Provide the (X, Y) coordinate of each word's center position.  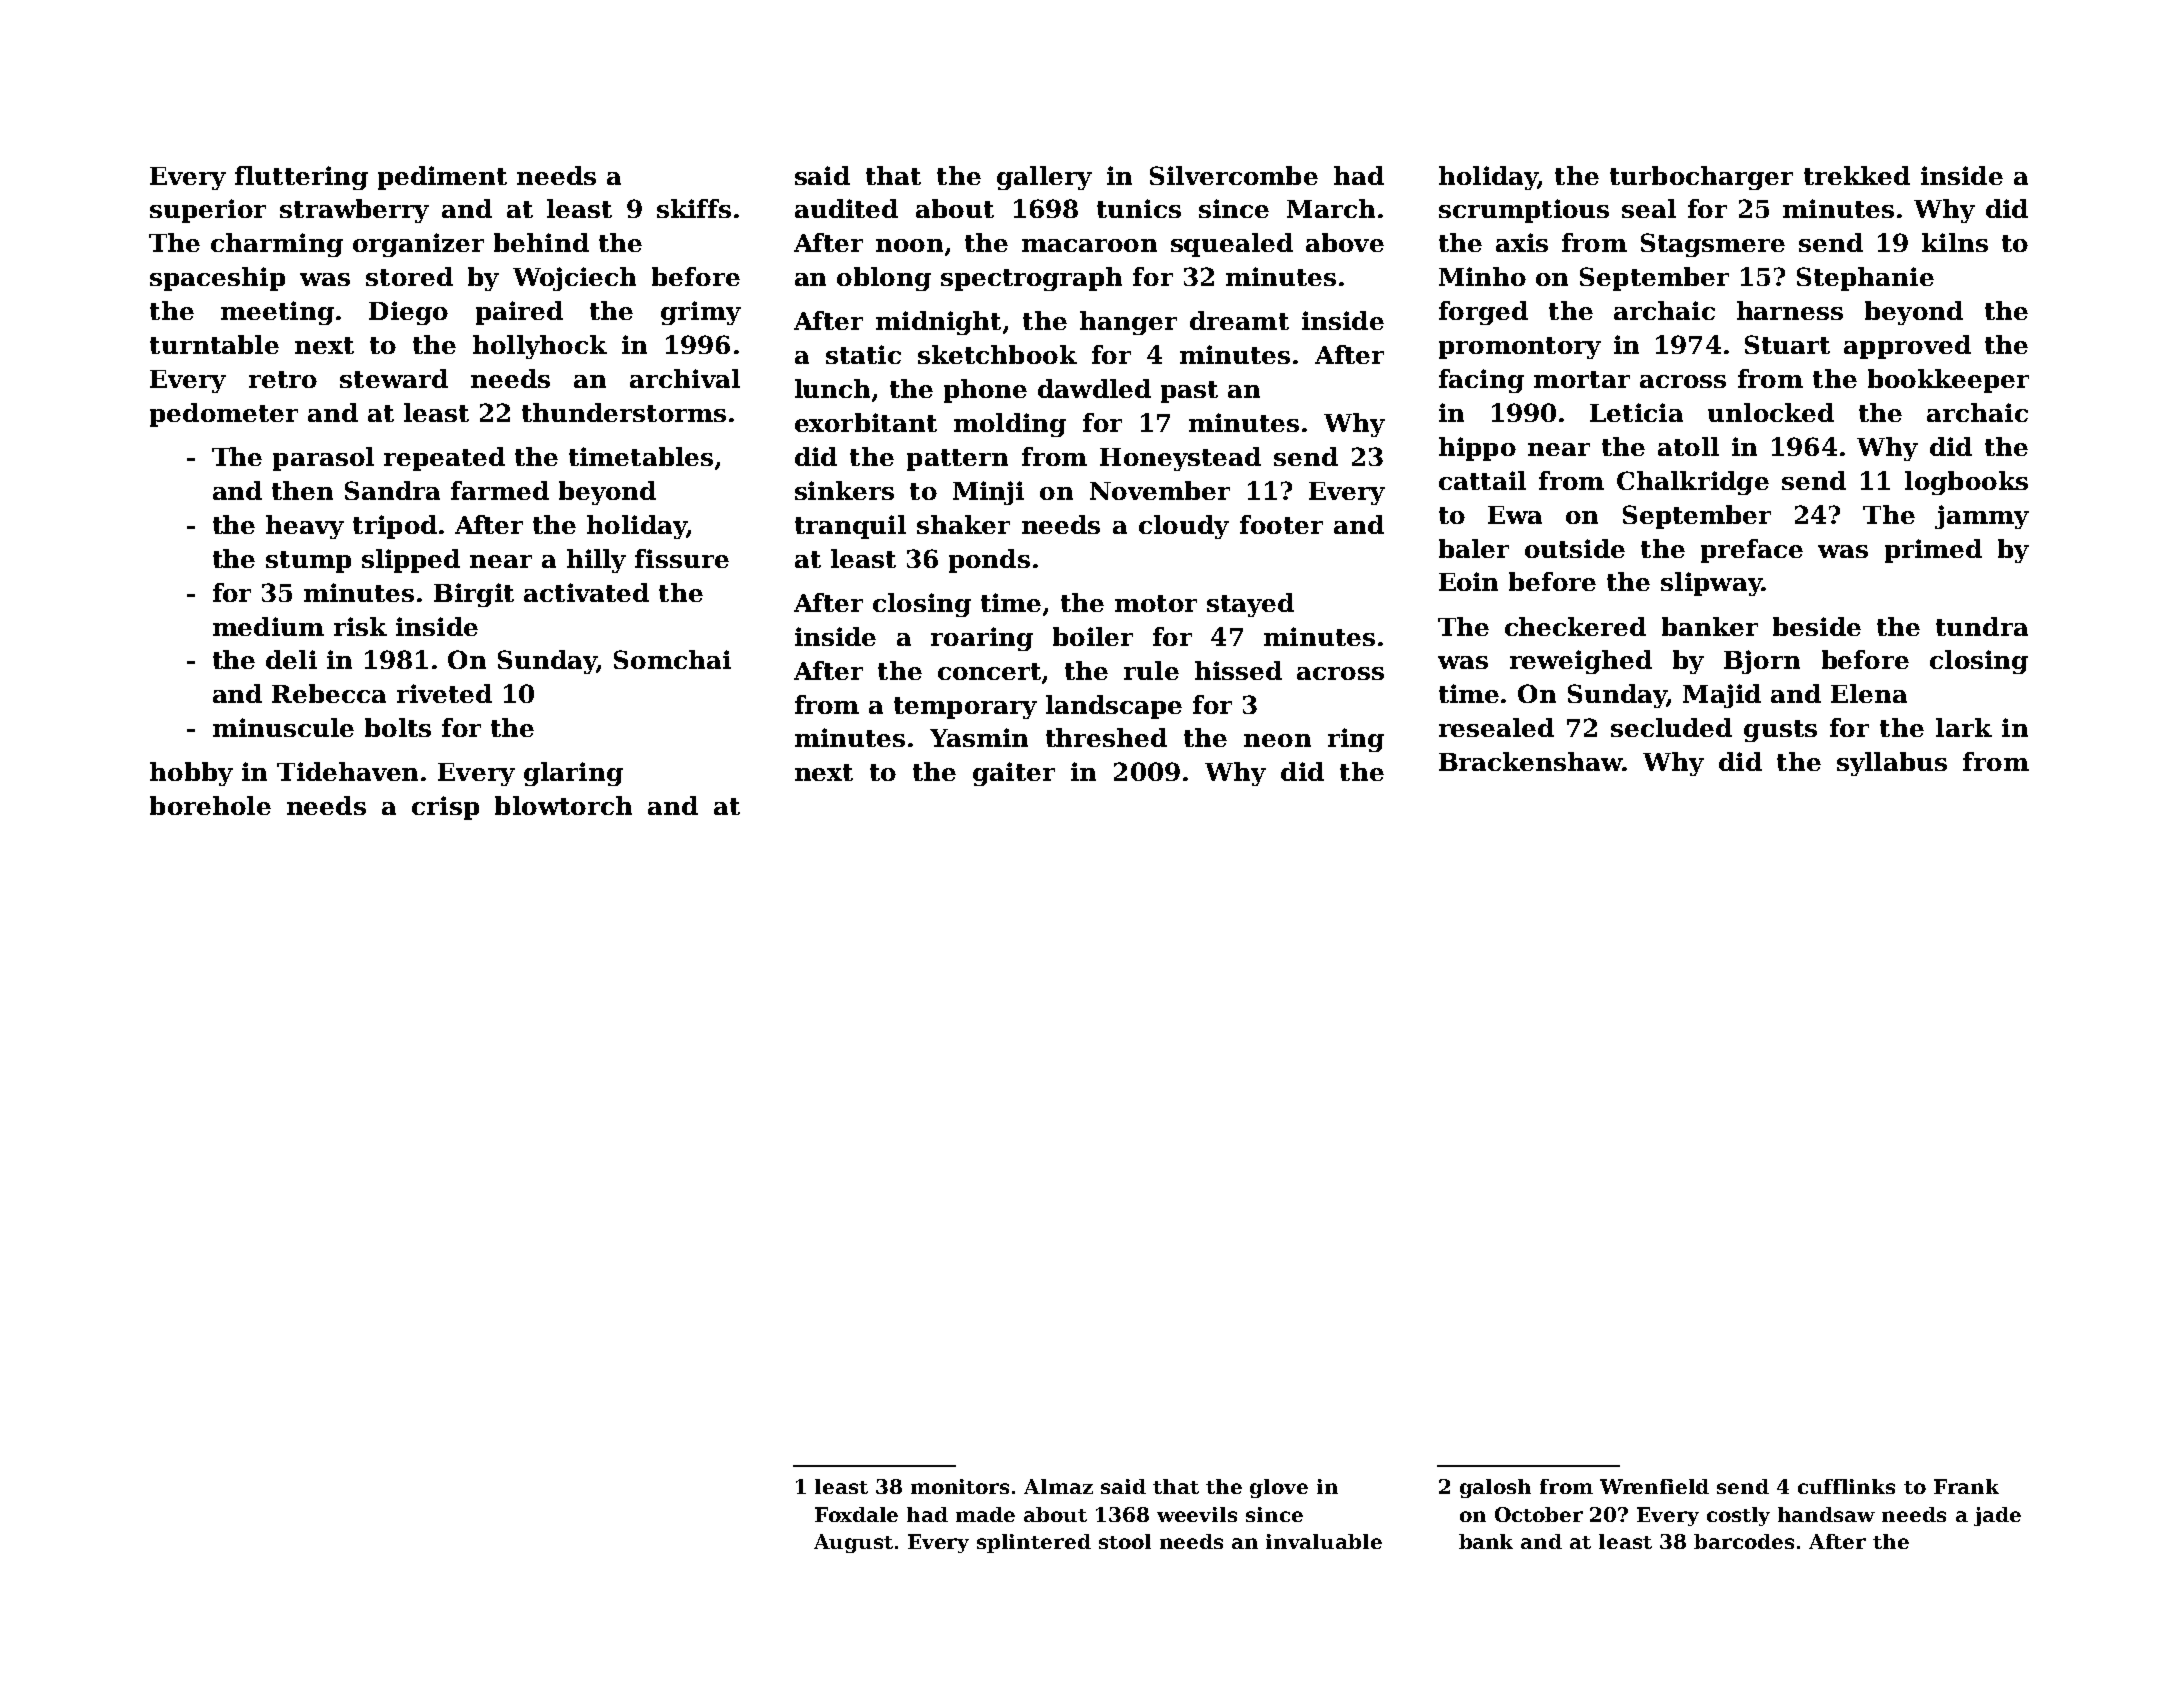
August (853, 1543)
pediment (442, 178)
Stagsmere (1713, 245)
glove (1279, 1488)
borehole (210, 805)
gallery (1044, 178)
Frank (1966, 1486)
